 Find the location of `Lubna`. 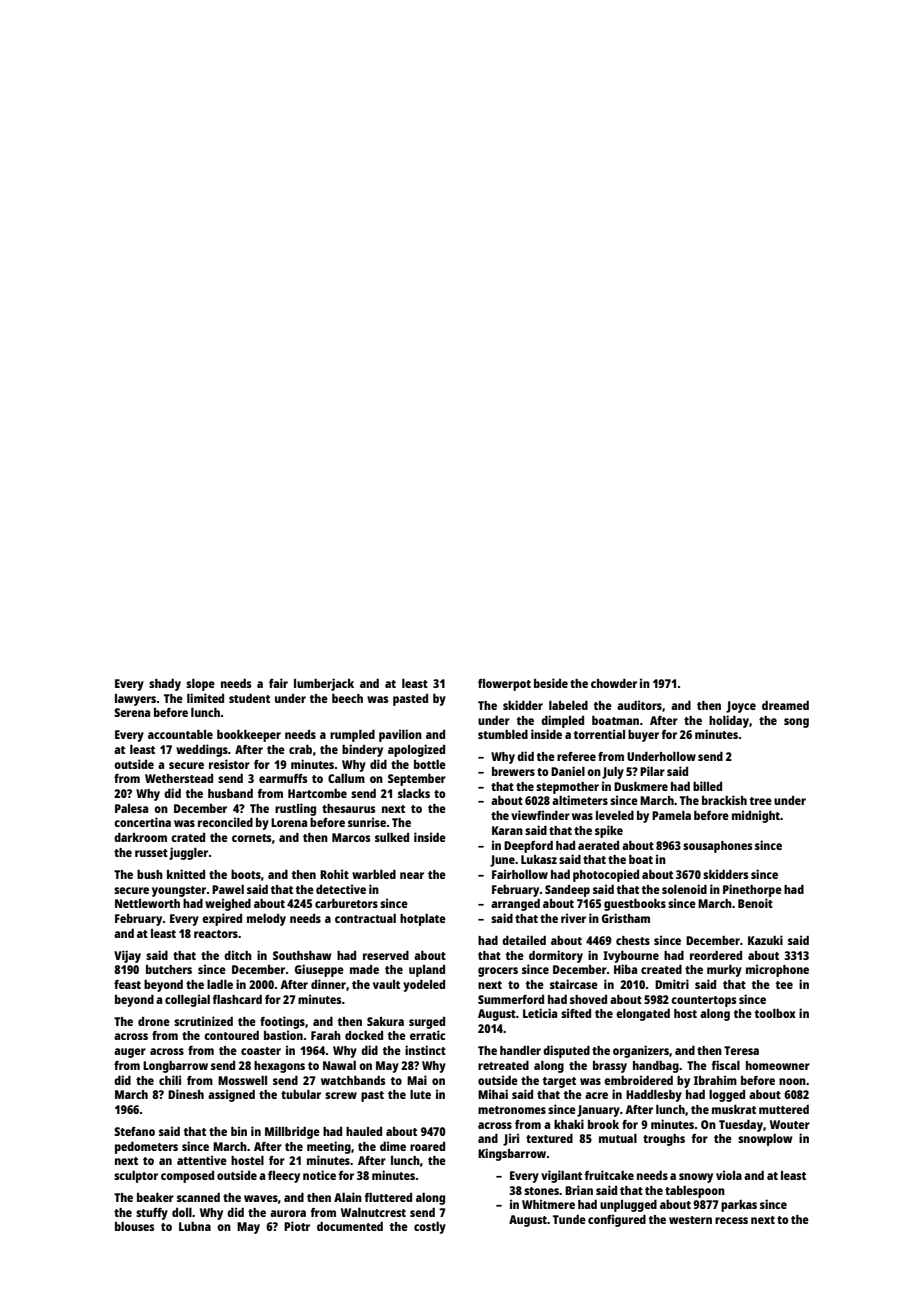

Lubna is located at coordinates (195, 1226).
